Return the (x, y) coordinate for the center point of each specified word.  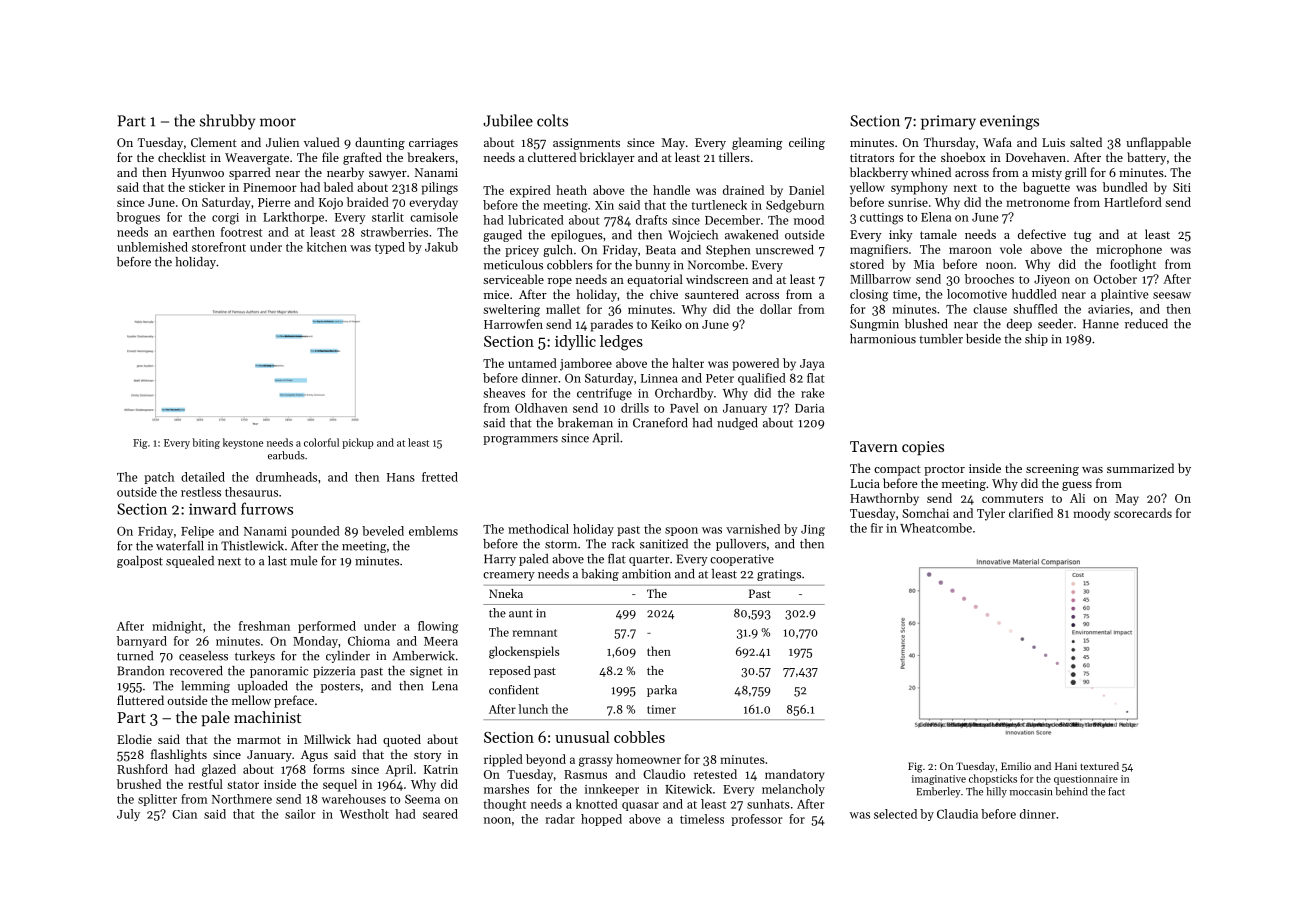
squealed (190, 562)
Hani (1066, 766)
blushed (926, 324)
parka (662, 691)
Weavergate (257, 159)
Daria (809, 408)
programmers (520, 440)
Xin (604, 205)
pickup (357, 443)
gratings (779, 575)
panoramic (279, 672)
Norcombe (716, 265)
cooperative (742, 560)
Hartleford (1133, 202)
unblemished (152, 247)
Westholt (364, 814)
